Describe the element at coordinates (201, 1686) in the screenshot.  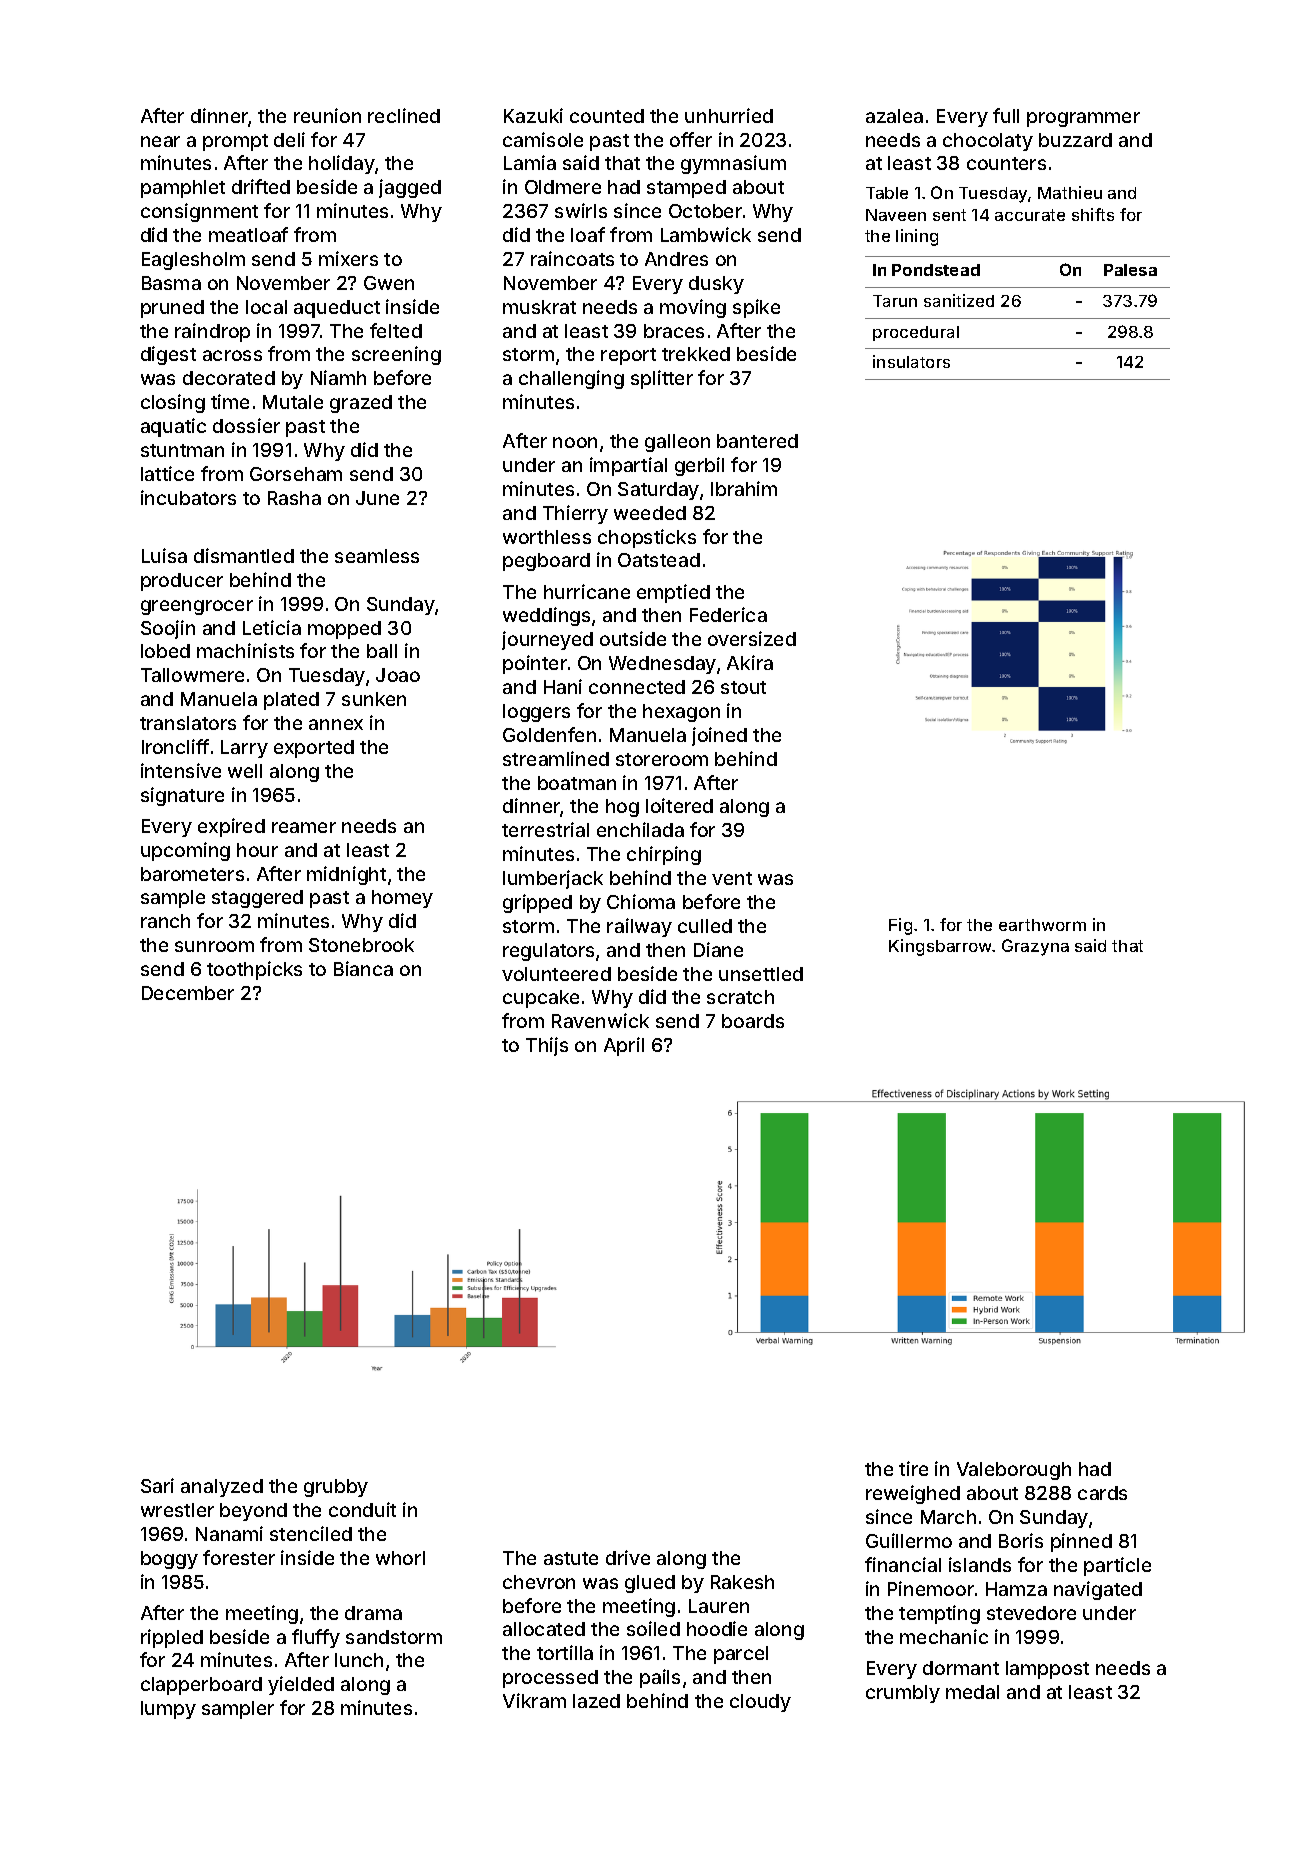
I see `clapperboard` at that location.
